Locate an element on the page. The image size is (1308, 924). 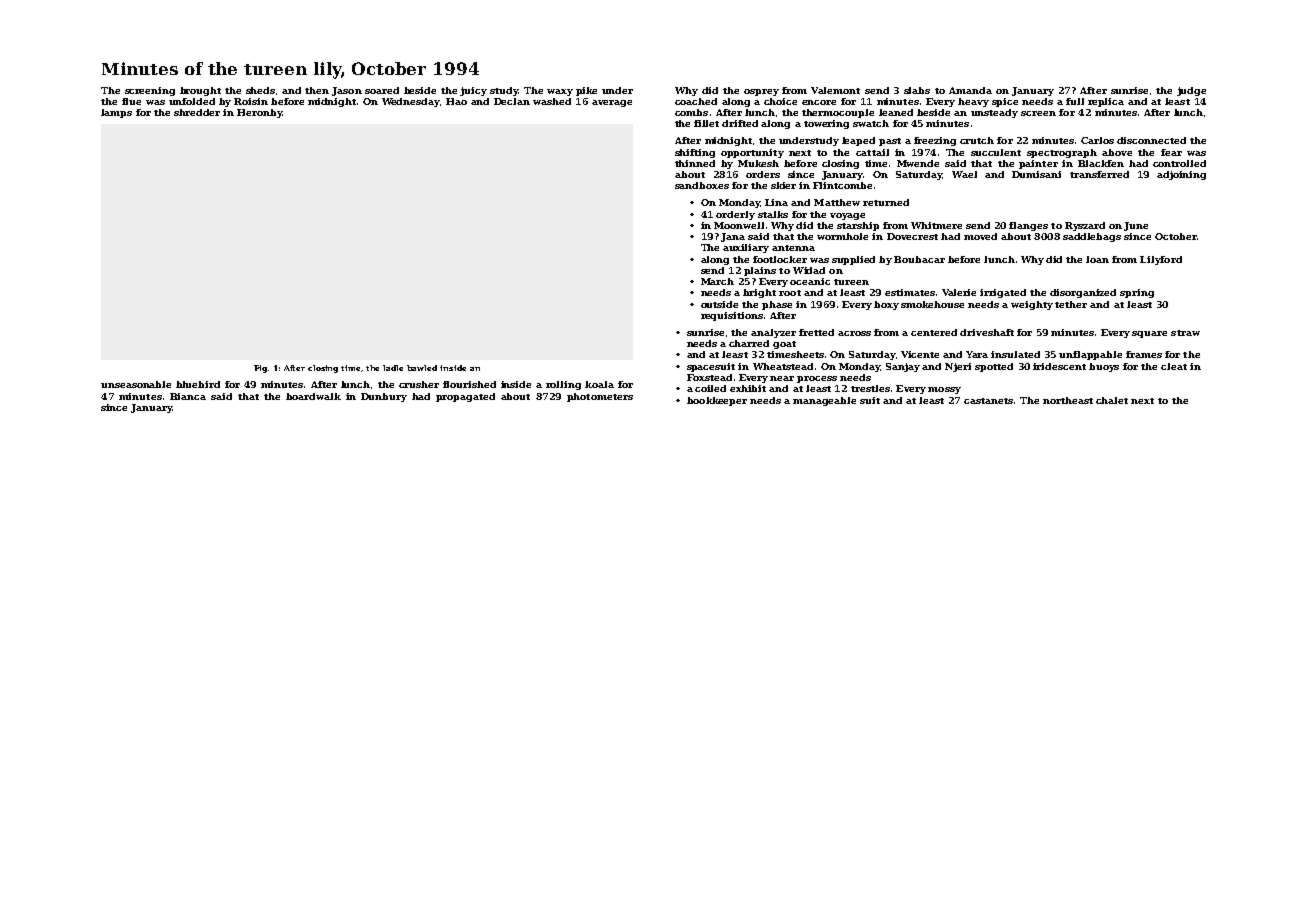
March is located at coordinates (717, 281).
